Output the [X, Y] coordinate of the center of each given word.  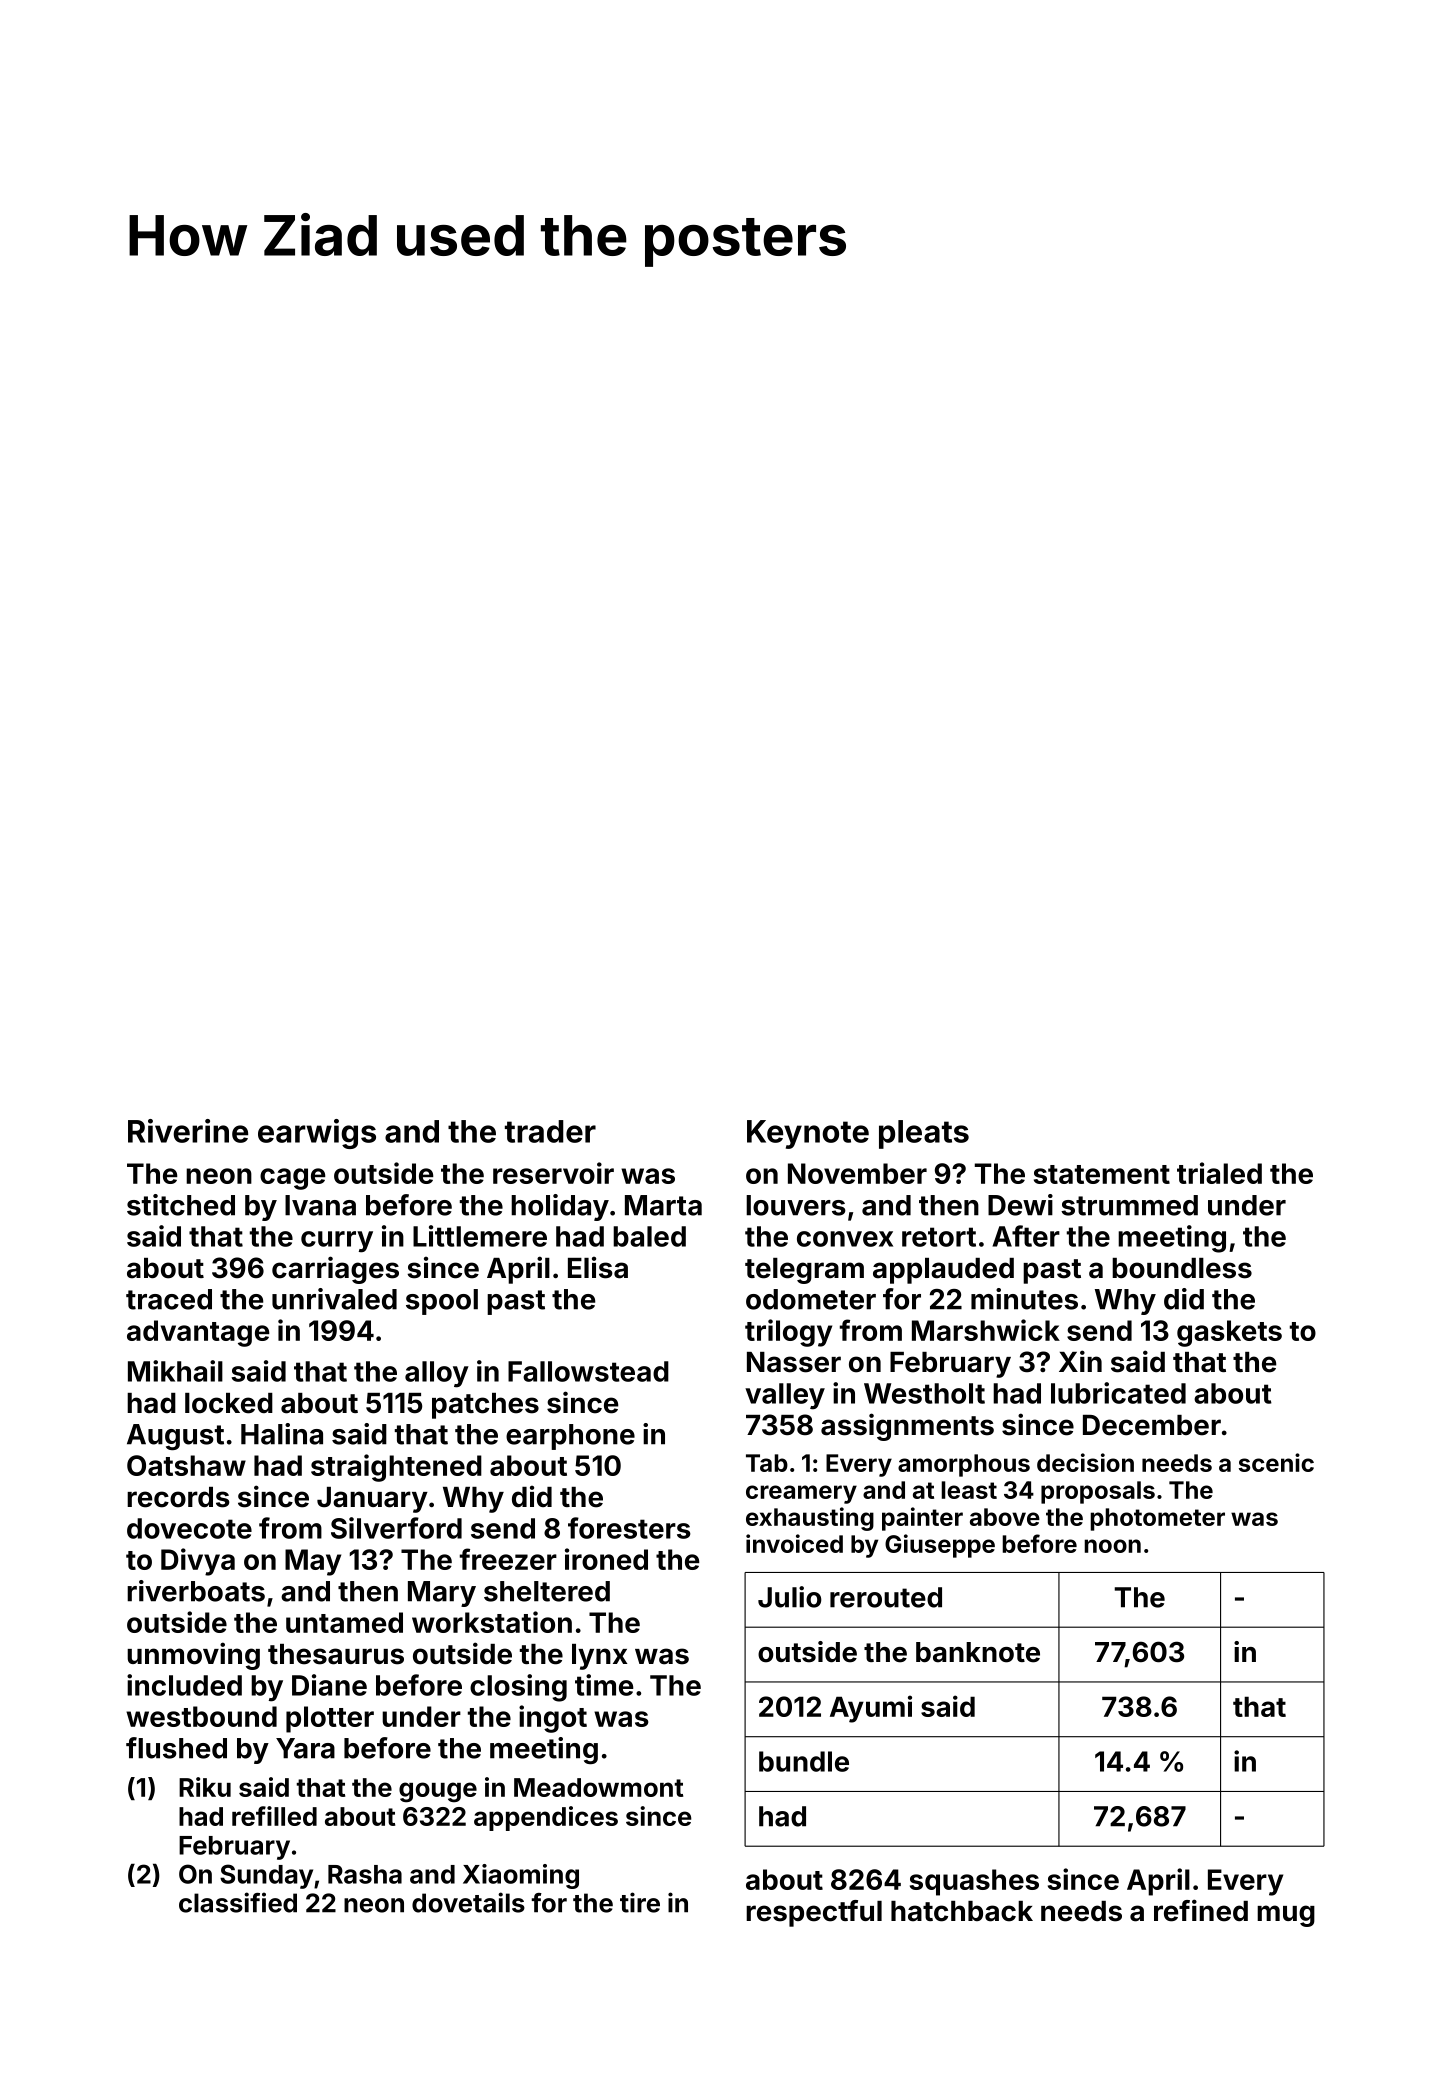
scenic [1276, 1462]
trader [550, 1131]
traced [169, 1299]
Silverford [396, 1528]
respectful [814, 1913]
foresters [629, 1528]
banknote [978, 1652]
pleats [924, 1134]
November [857, 1173]
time [604, 1685]
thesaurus [336, 1654]
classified [238, 1902]
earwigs [317, 1134]
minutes [1024, 1299]
